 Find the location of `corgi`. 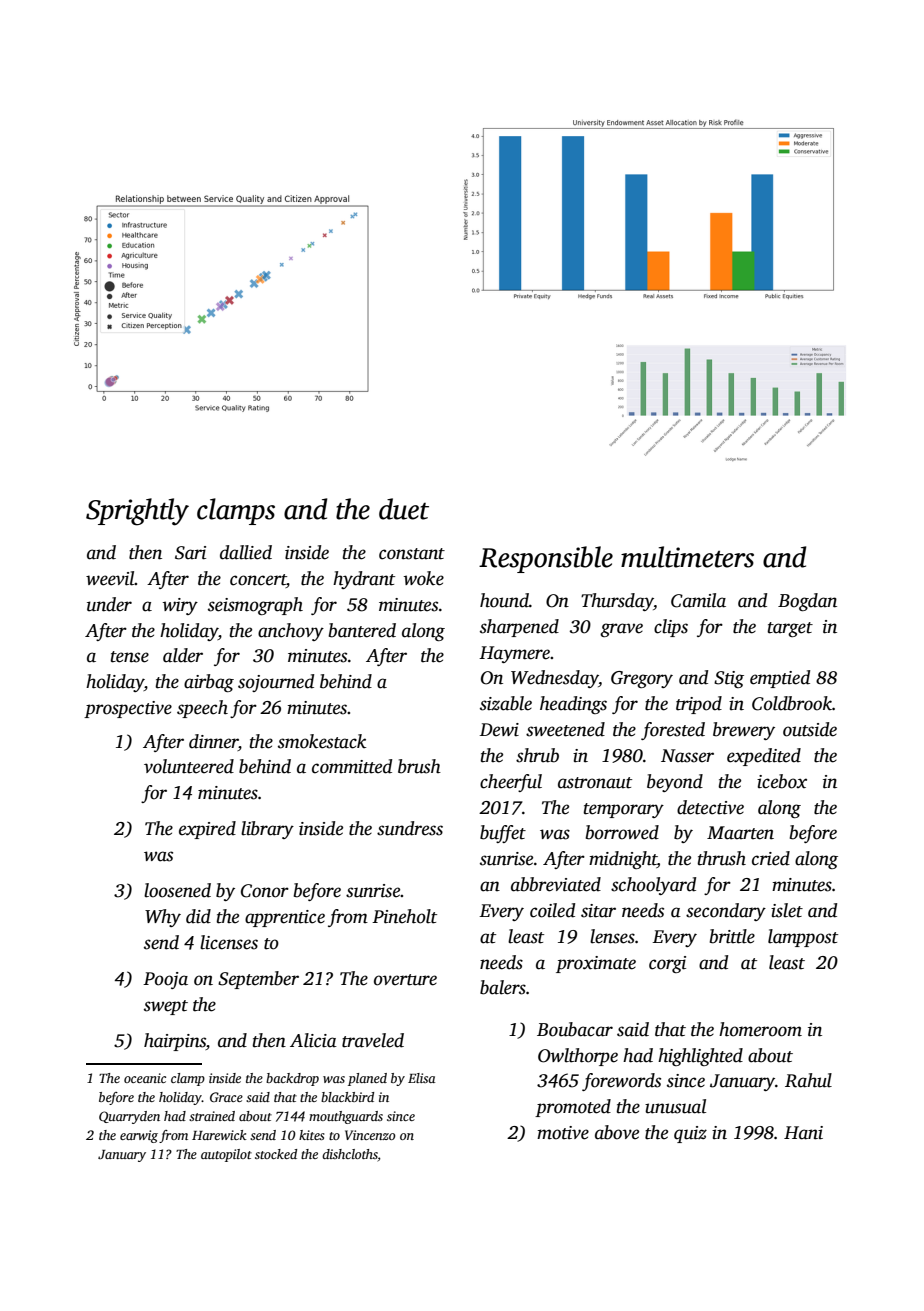

corgi is located at coordinates (667, 964).
